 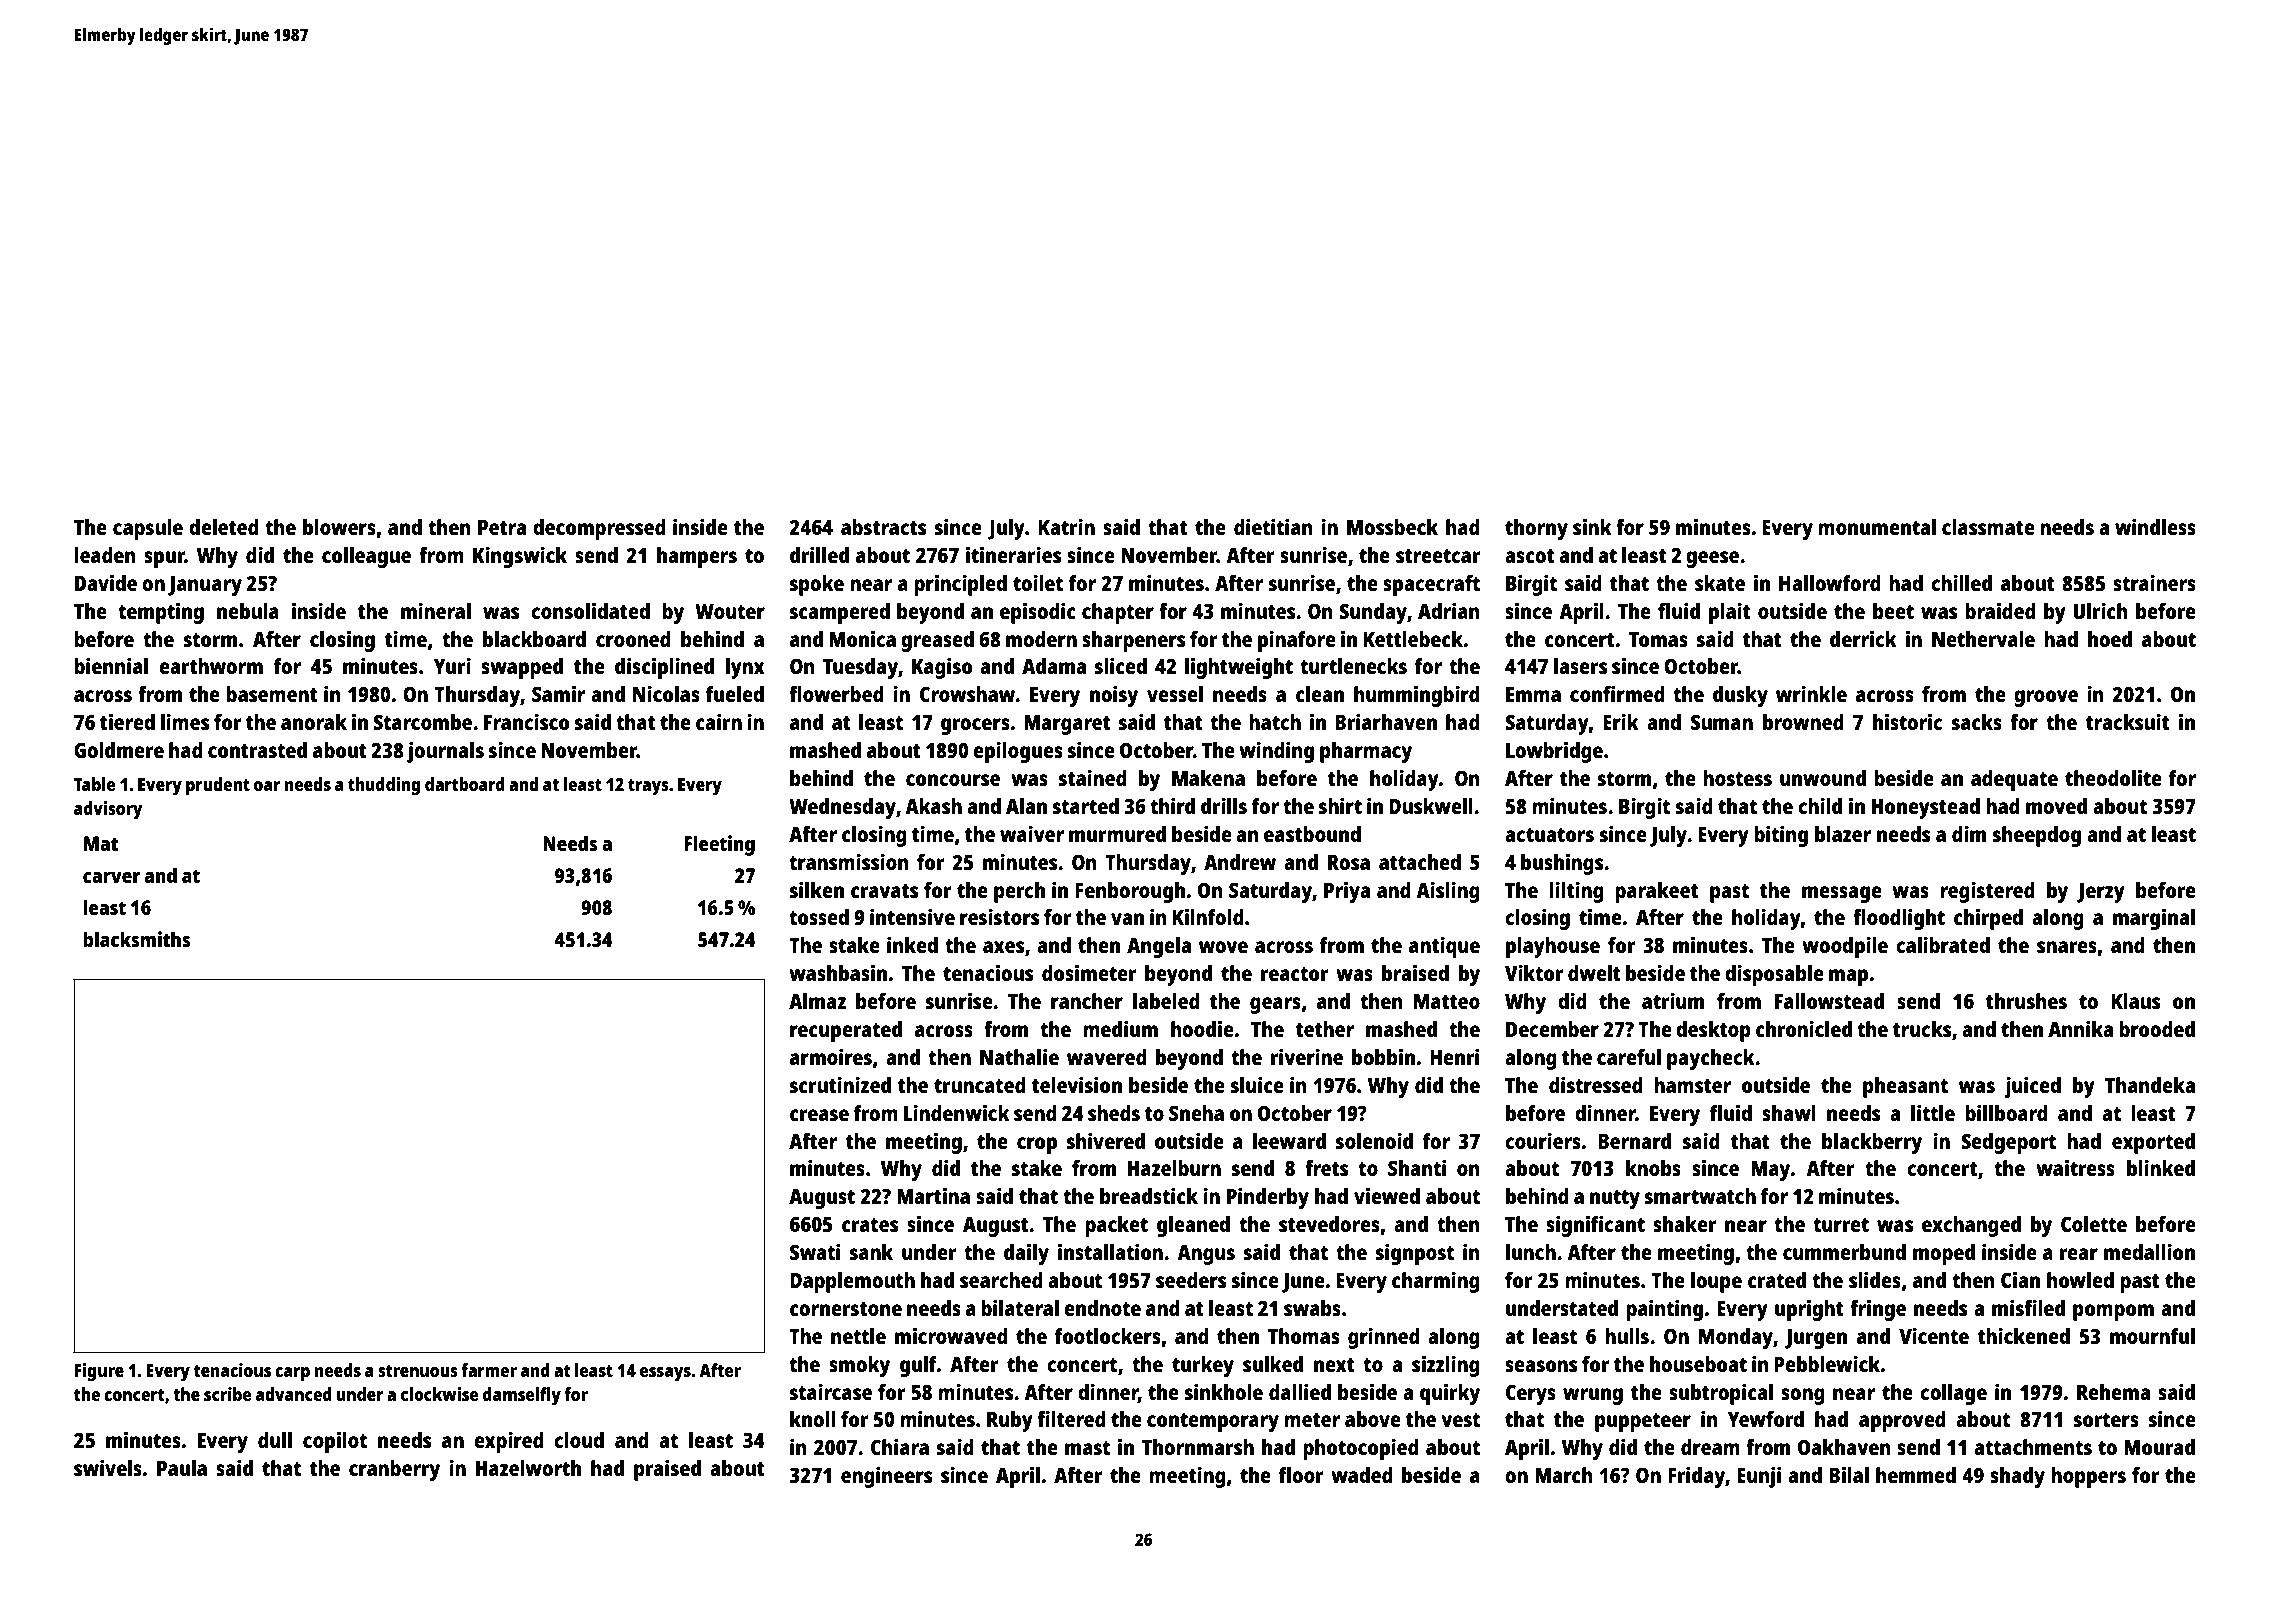 I want to click on groove, so click(x=2046, y=698).
